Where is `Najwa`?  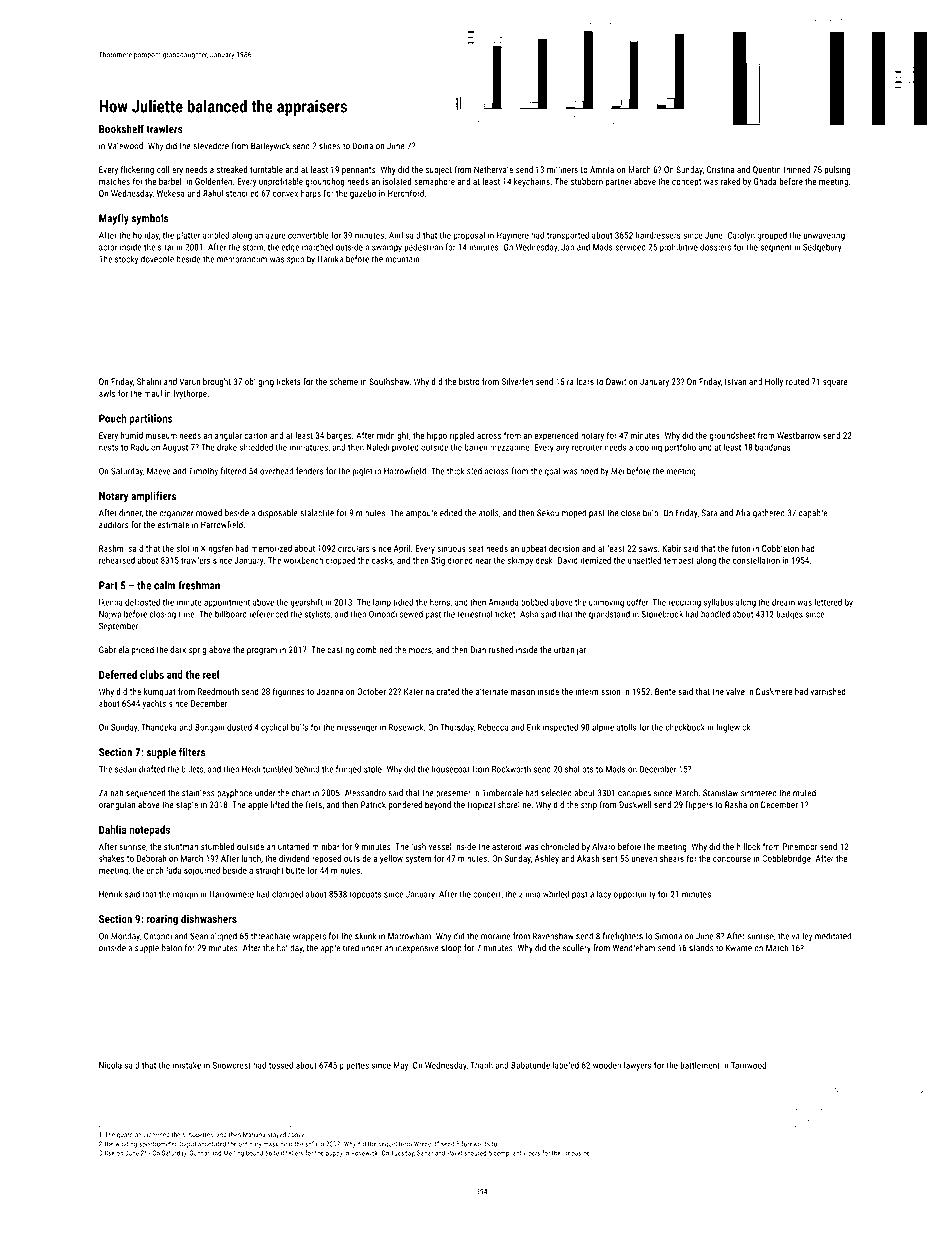
Najwa is located at coordinates (110, 615).
